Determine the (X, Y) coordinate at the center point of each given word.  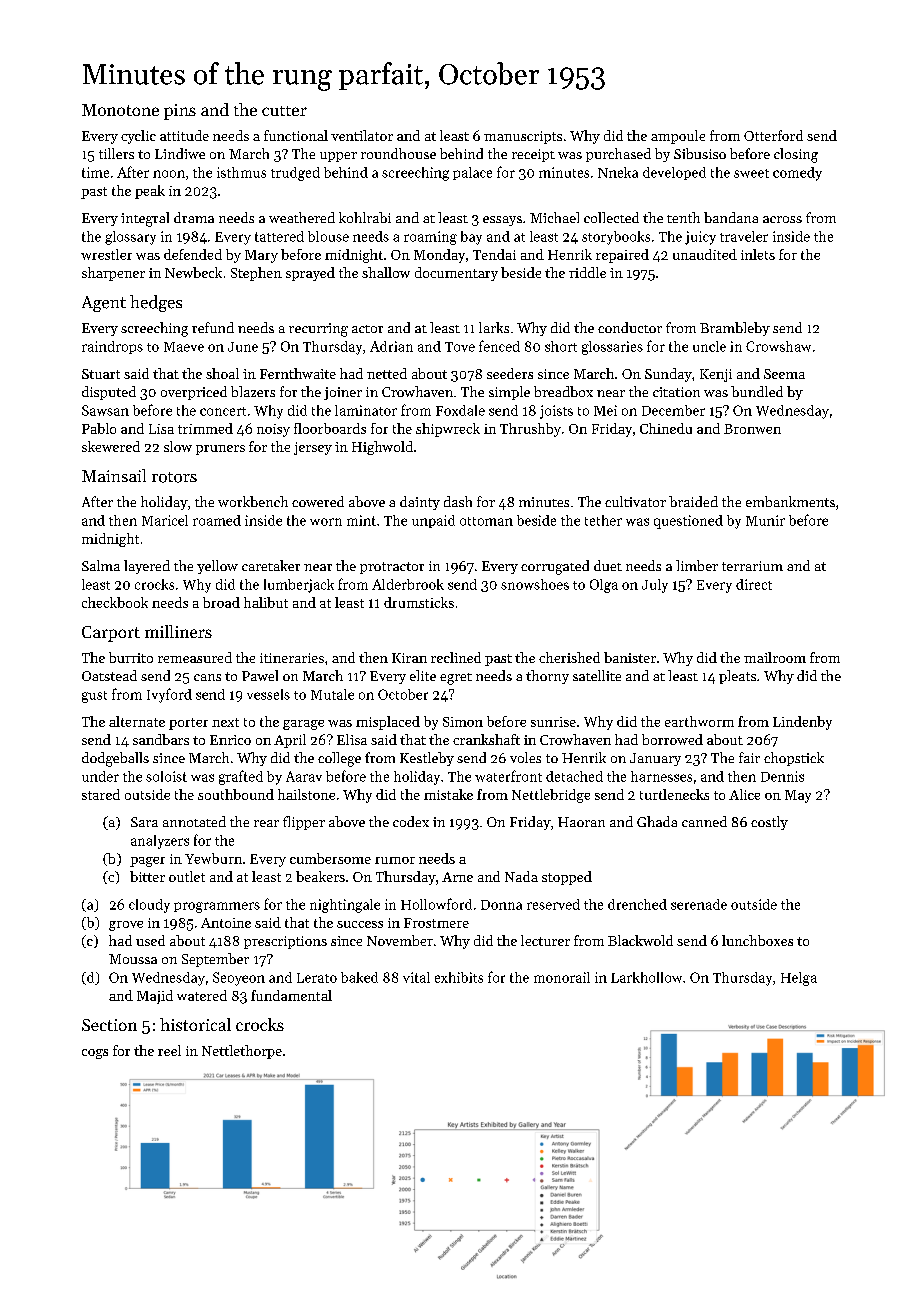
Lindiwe (180, 153)
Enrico (230, 740)
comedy (797, 174)
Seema (784, 374)
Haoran (581, 822)
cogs (95, 1054)
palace (472, 173)
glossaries (612, 348)
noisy (273, 430)
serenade (699, 904)
